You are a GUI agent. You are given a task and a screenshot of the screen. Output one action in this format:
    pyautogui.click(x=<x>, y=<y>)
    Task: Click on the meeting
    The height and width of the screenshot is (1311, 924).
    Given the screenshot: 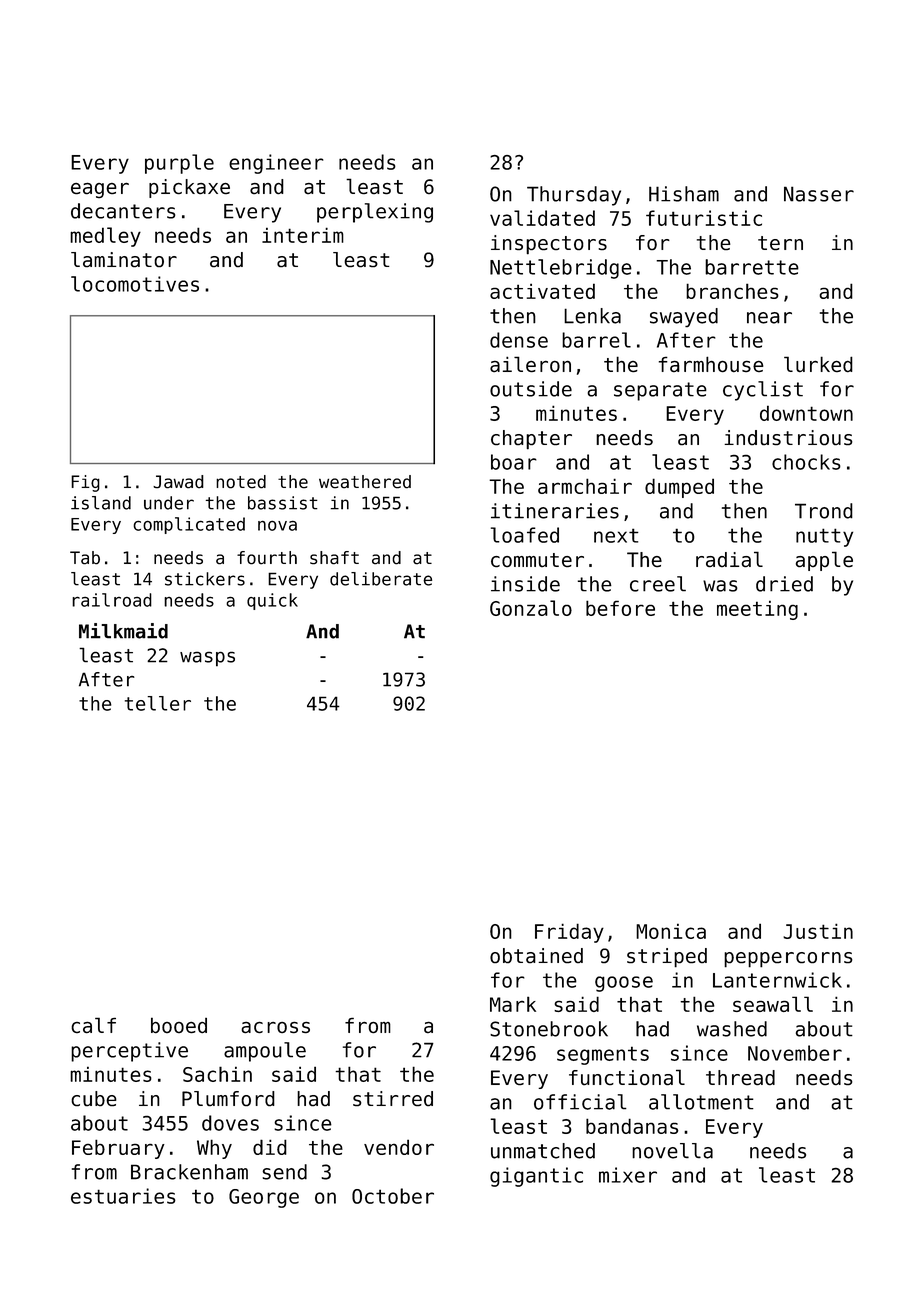 What is the action you would take?
    pyautogui.click(x=757, y=610)
